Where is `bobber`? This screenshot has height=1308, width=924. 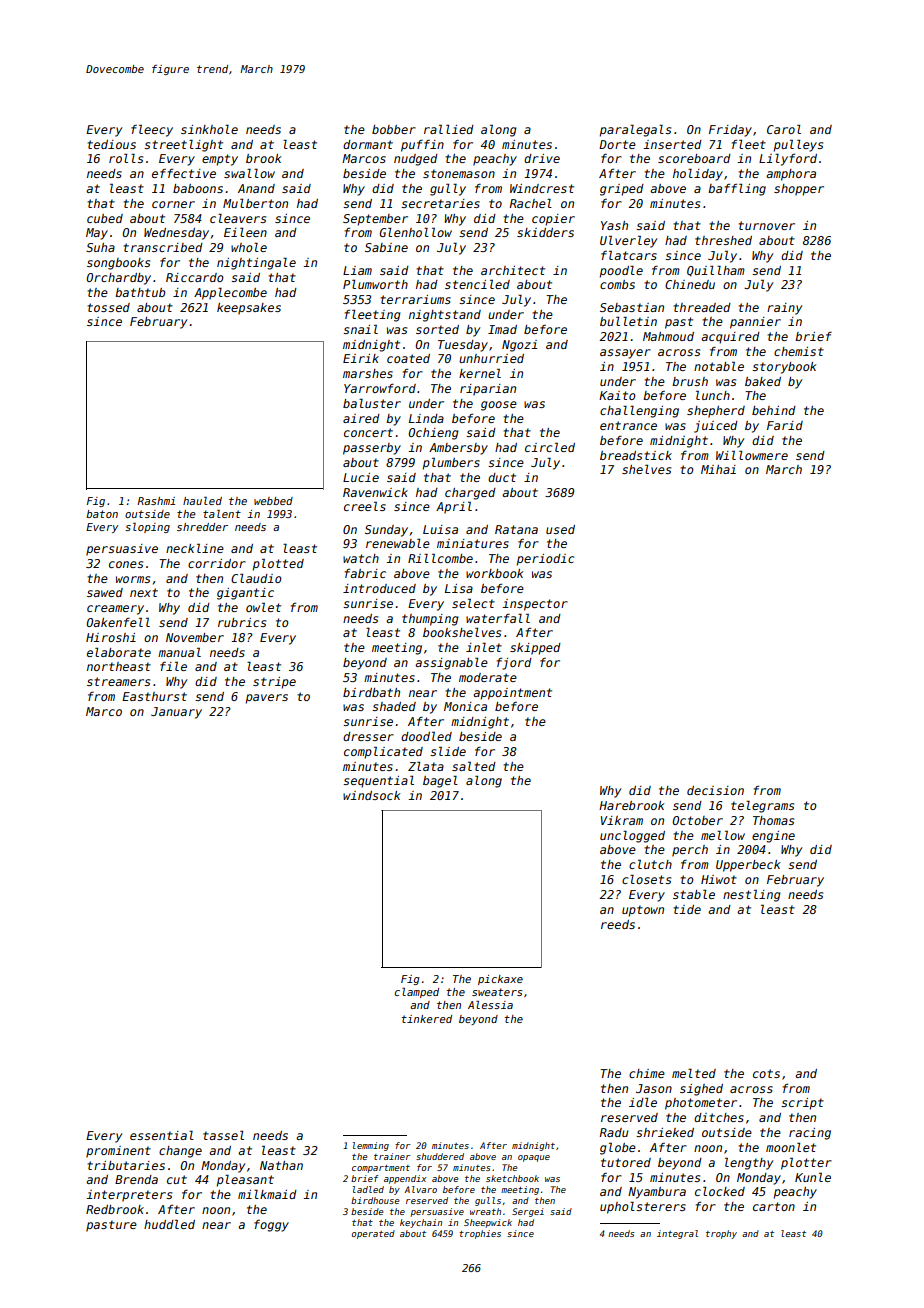
bobber is located at coordinates (394, 129).
